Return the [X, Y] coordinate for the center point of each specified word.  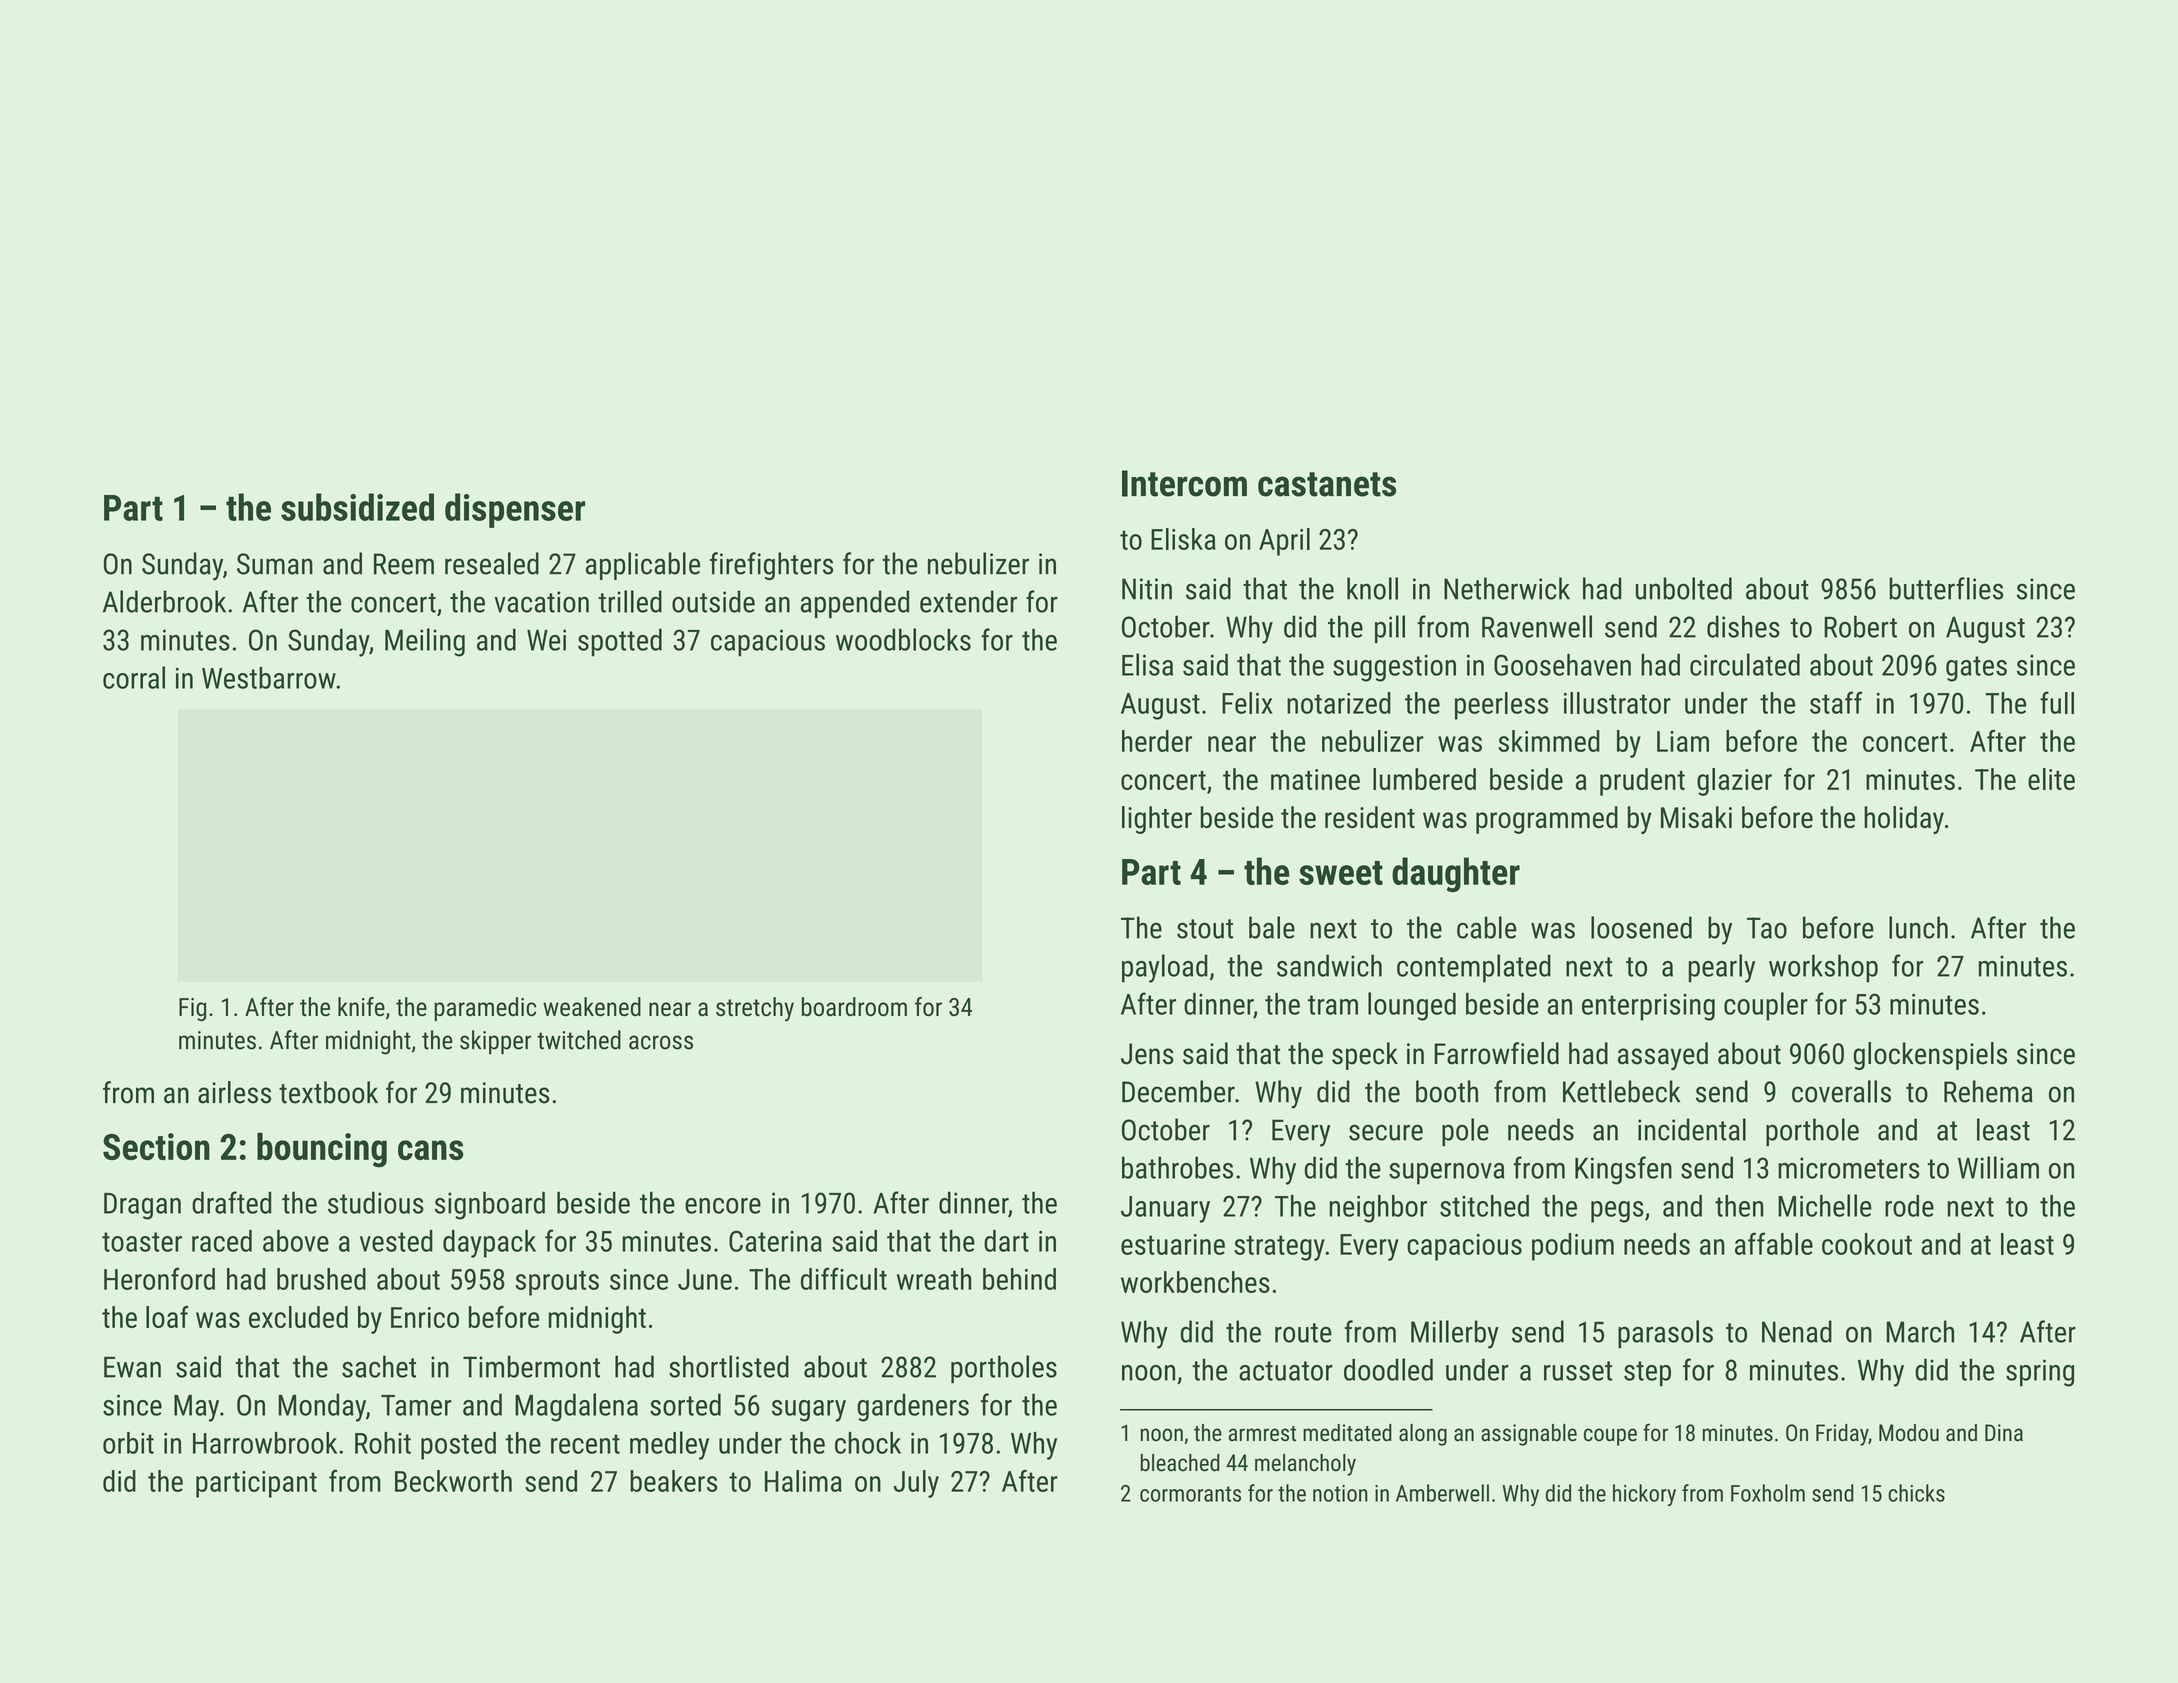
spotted [620, 642]
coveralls [1841, 1091]
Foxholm [1768, 1493]
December [1178, 1091]
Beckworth [453, 1481]
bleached [1180, 1463]
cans [430, 1150]
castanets [1327, 484]
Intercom [1184, 483]
